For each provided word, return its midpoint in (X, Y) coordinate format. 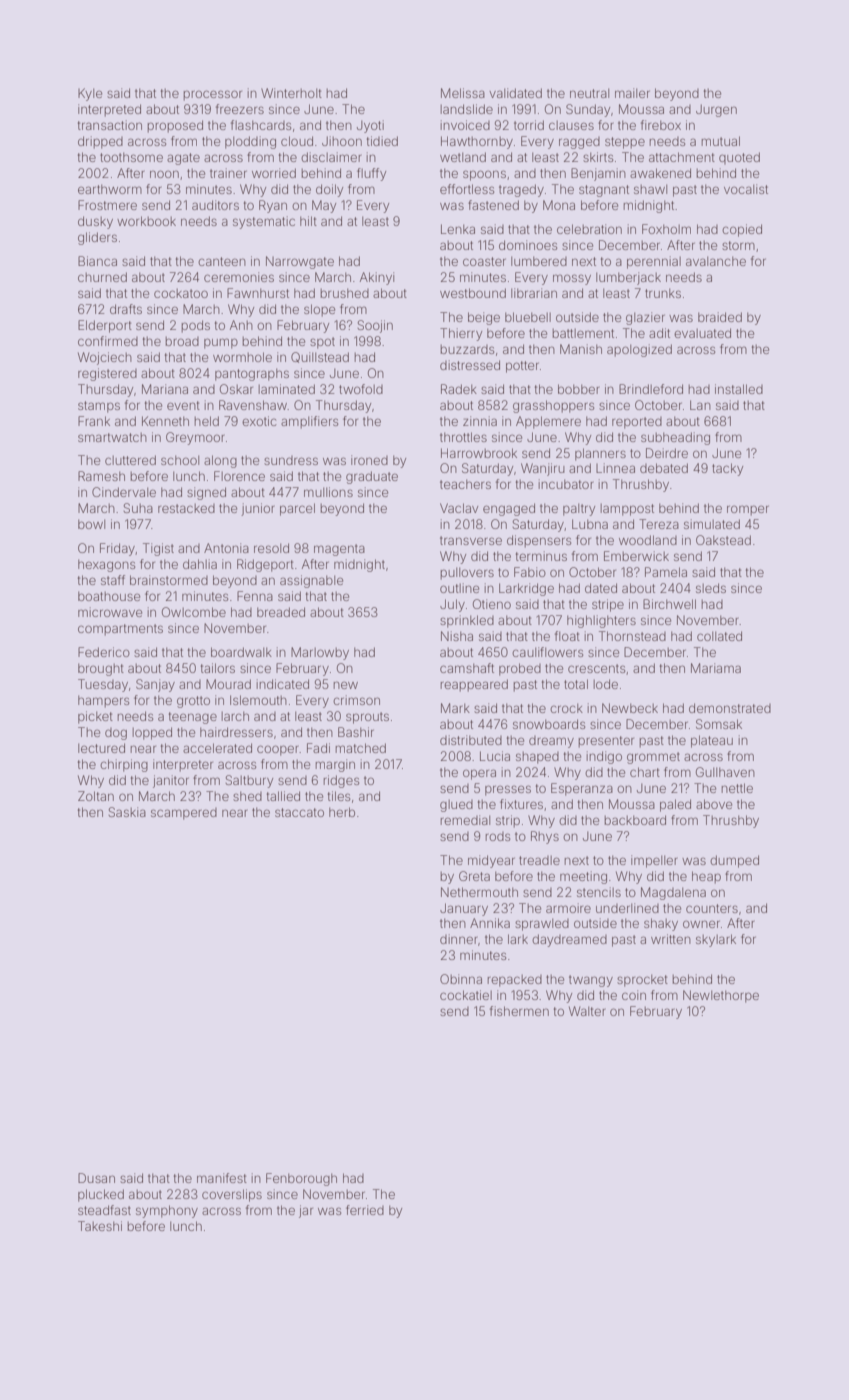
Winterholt (291, 93)
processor (213, 95)
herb (342, 812)
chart (645, 772)
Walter (587, 1011)
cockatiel (466, 995)
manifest (222, 1178)
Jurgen (716, 110)
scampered (184, 814)
